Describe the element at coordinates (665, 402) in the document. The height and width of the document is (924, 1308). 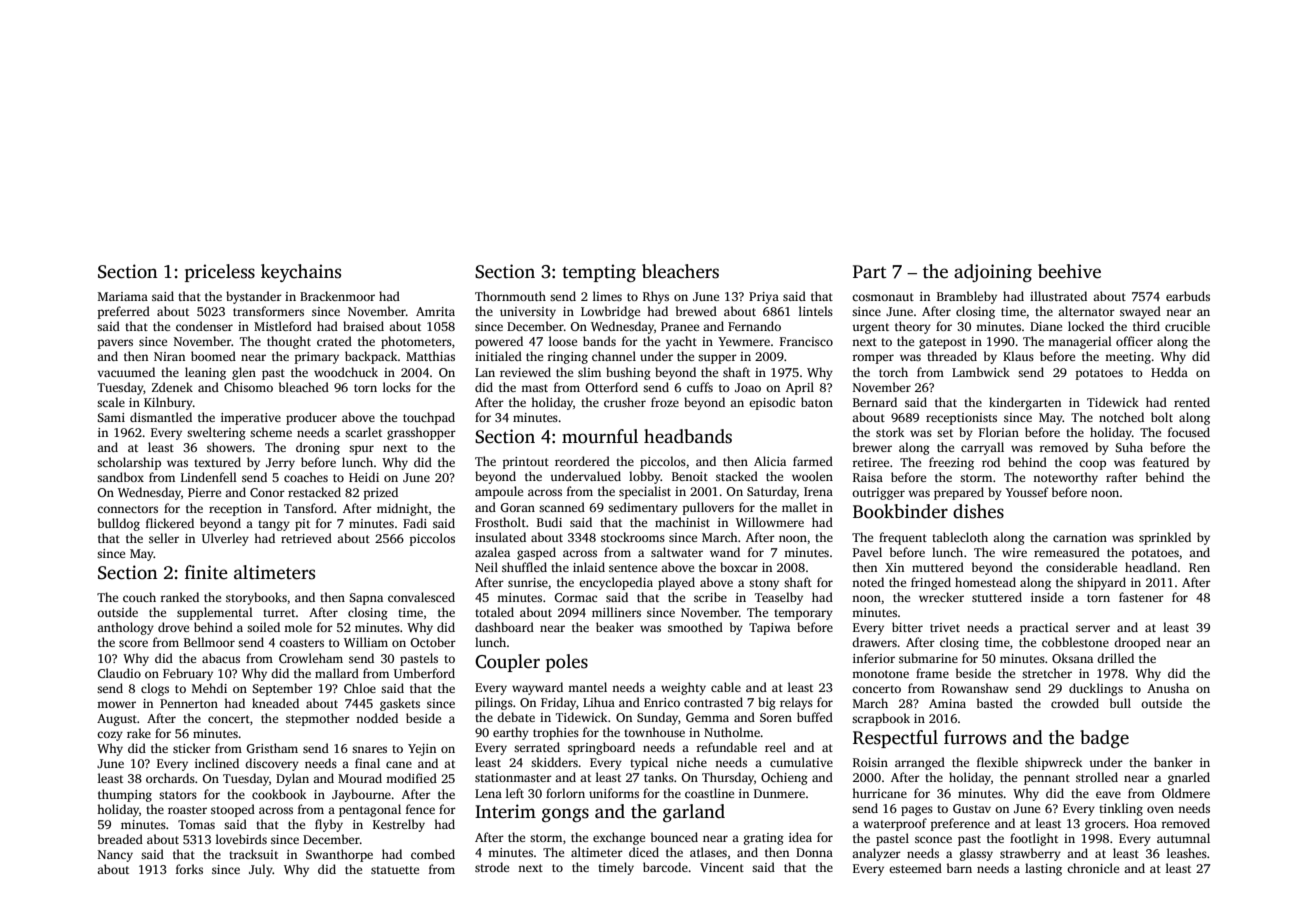
I see `froze` at that location.
